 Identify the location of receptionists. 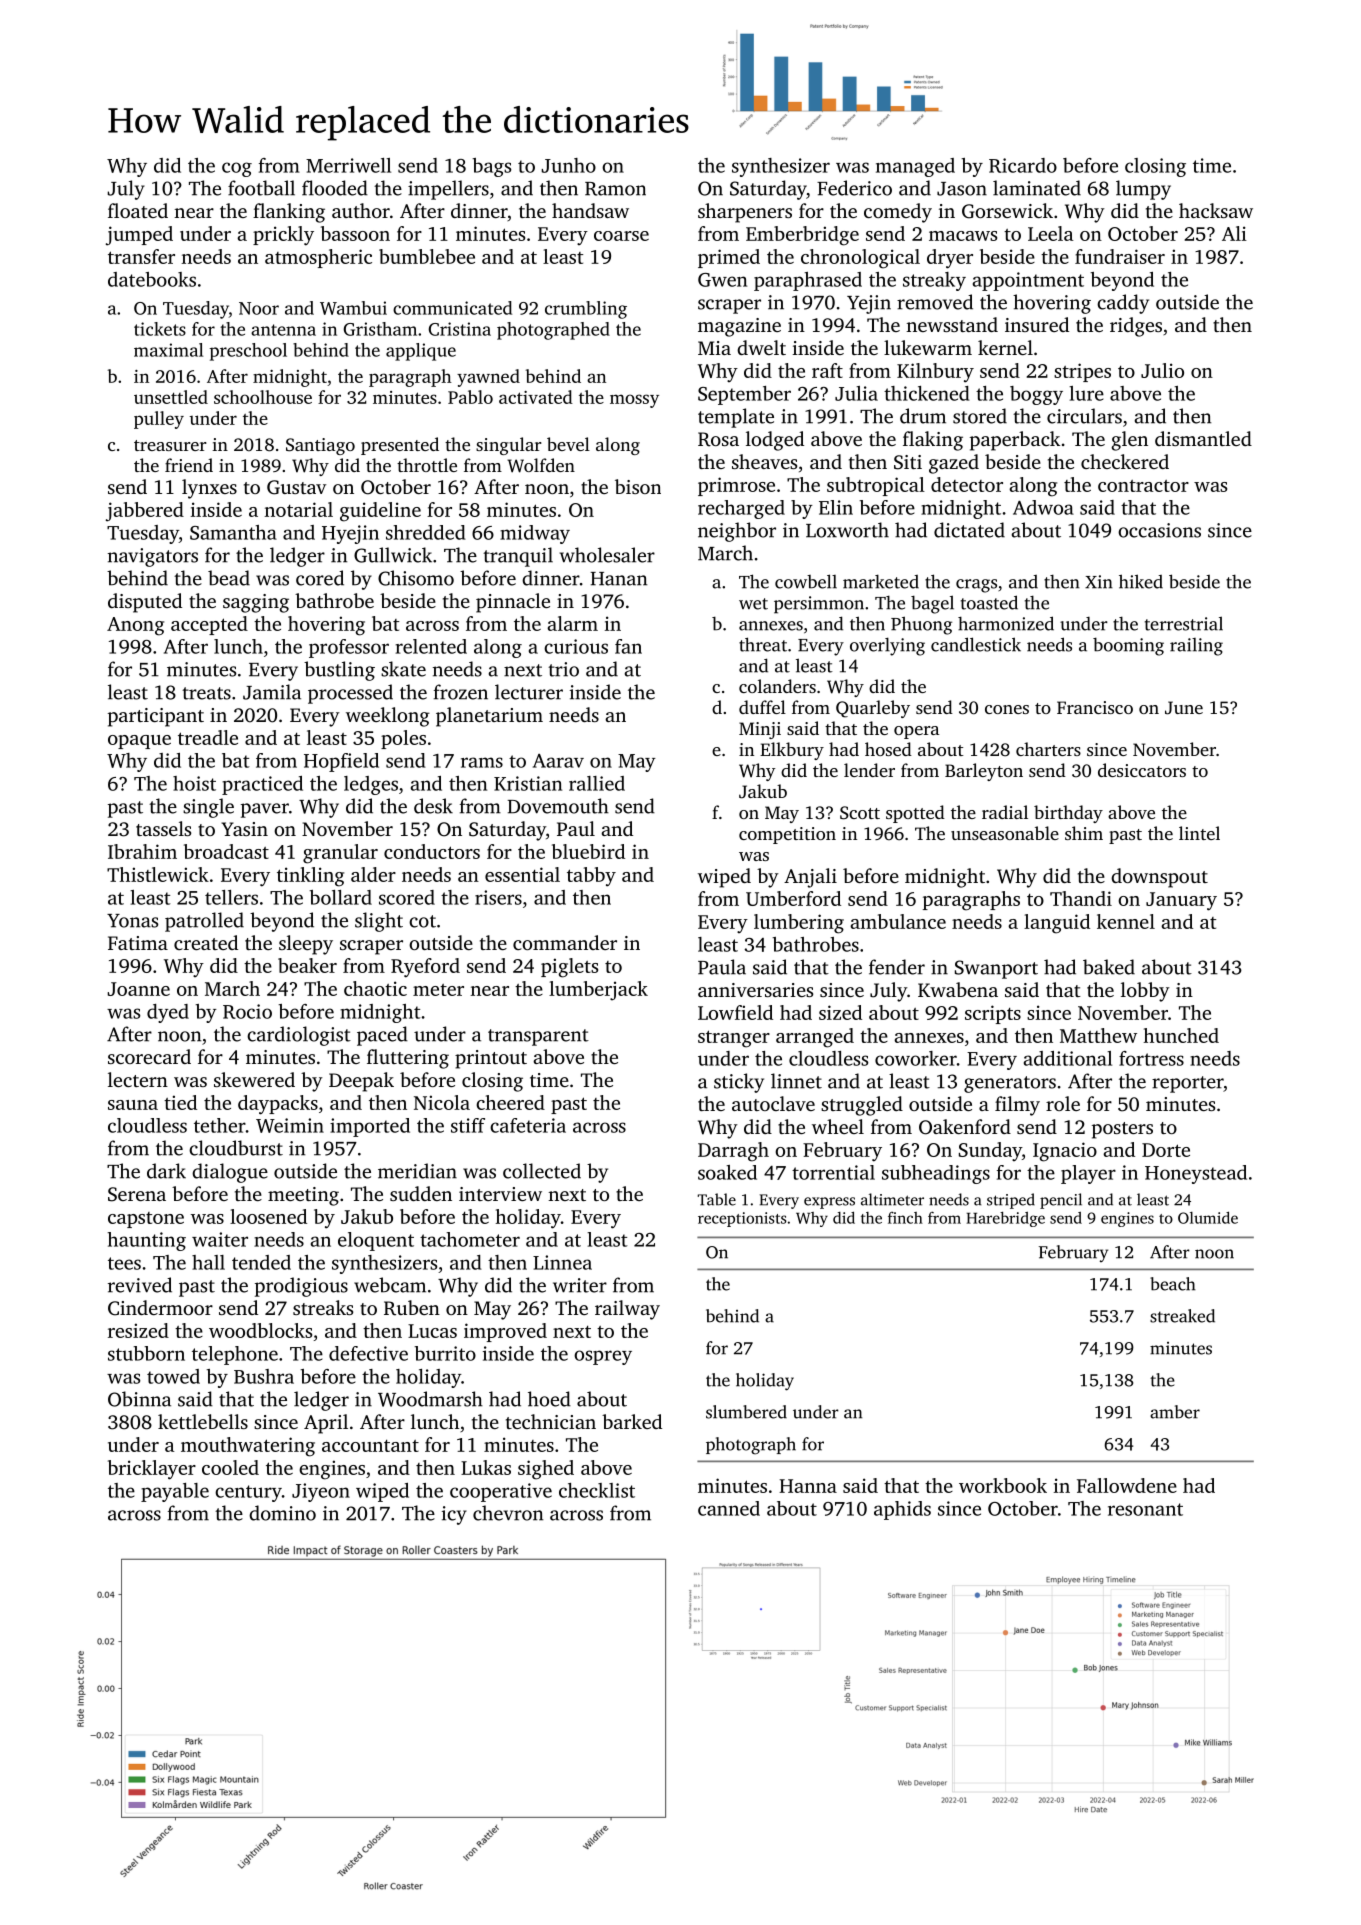
(742, 1219).
